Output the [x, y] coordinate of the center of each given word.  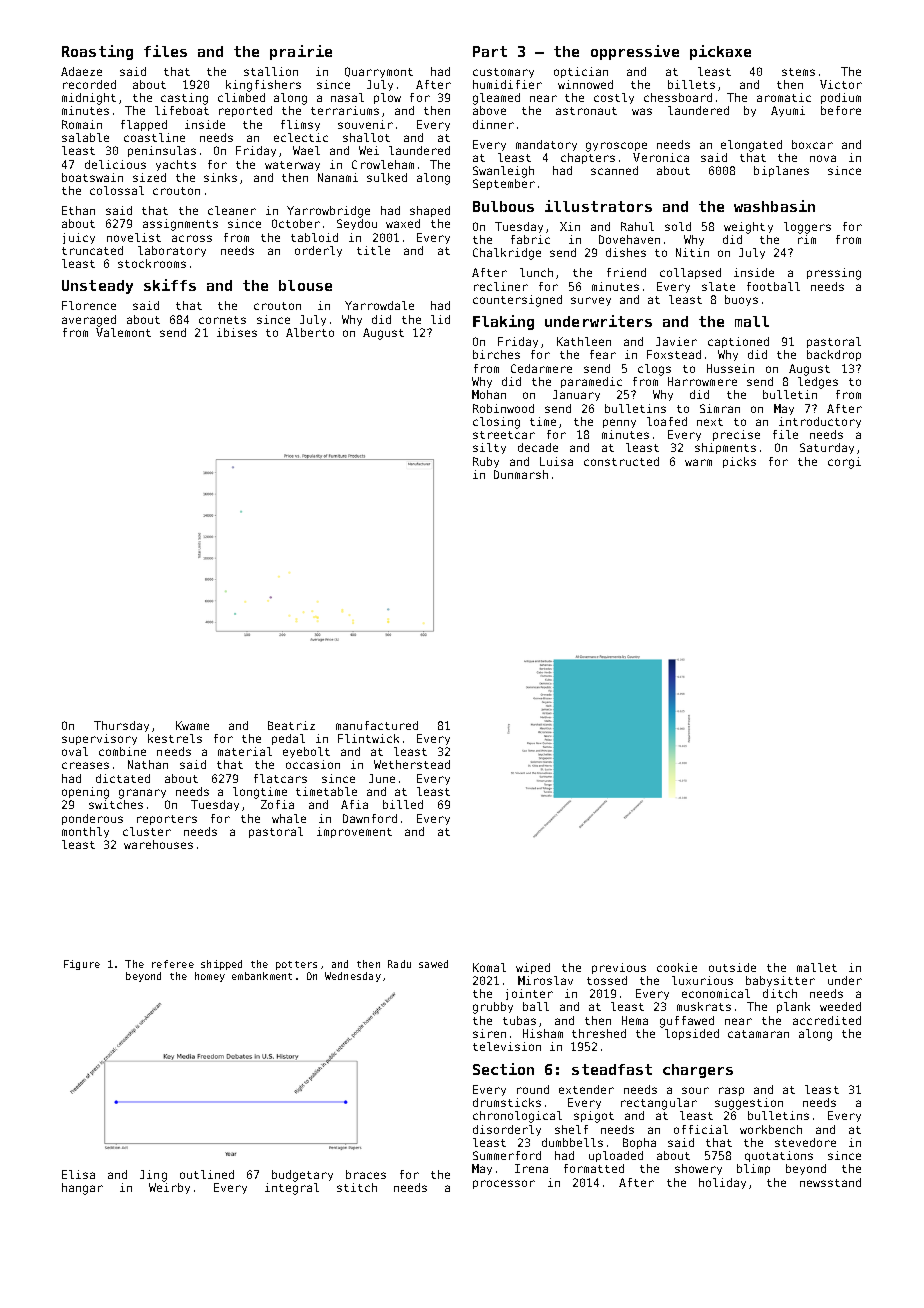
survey [591, 301]
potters [296, 965]
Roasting [97, 52]
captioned [738, 342]
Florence [89, 305]
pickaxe [720, 52]
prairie [301, 52]
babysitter [780, 981]
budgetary [302, 1176]
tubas [519, 1020]
